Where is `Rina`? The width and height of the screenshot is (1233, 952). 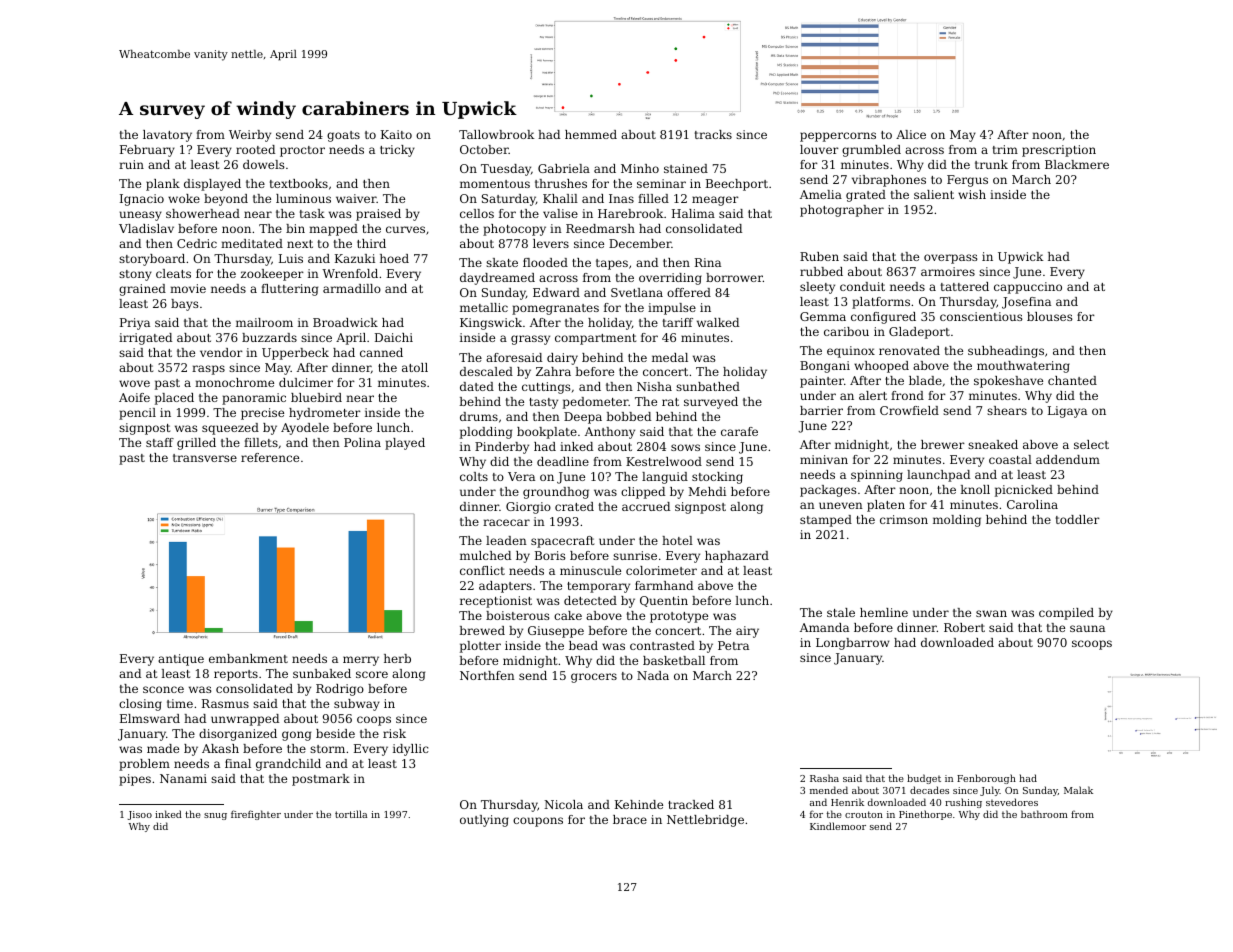 Rina is located at coordinates (708, 262).
